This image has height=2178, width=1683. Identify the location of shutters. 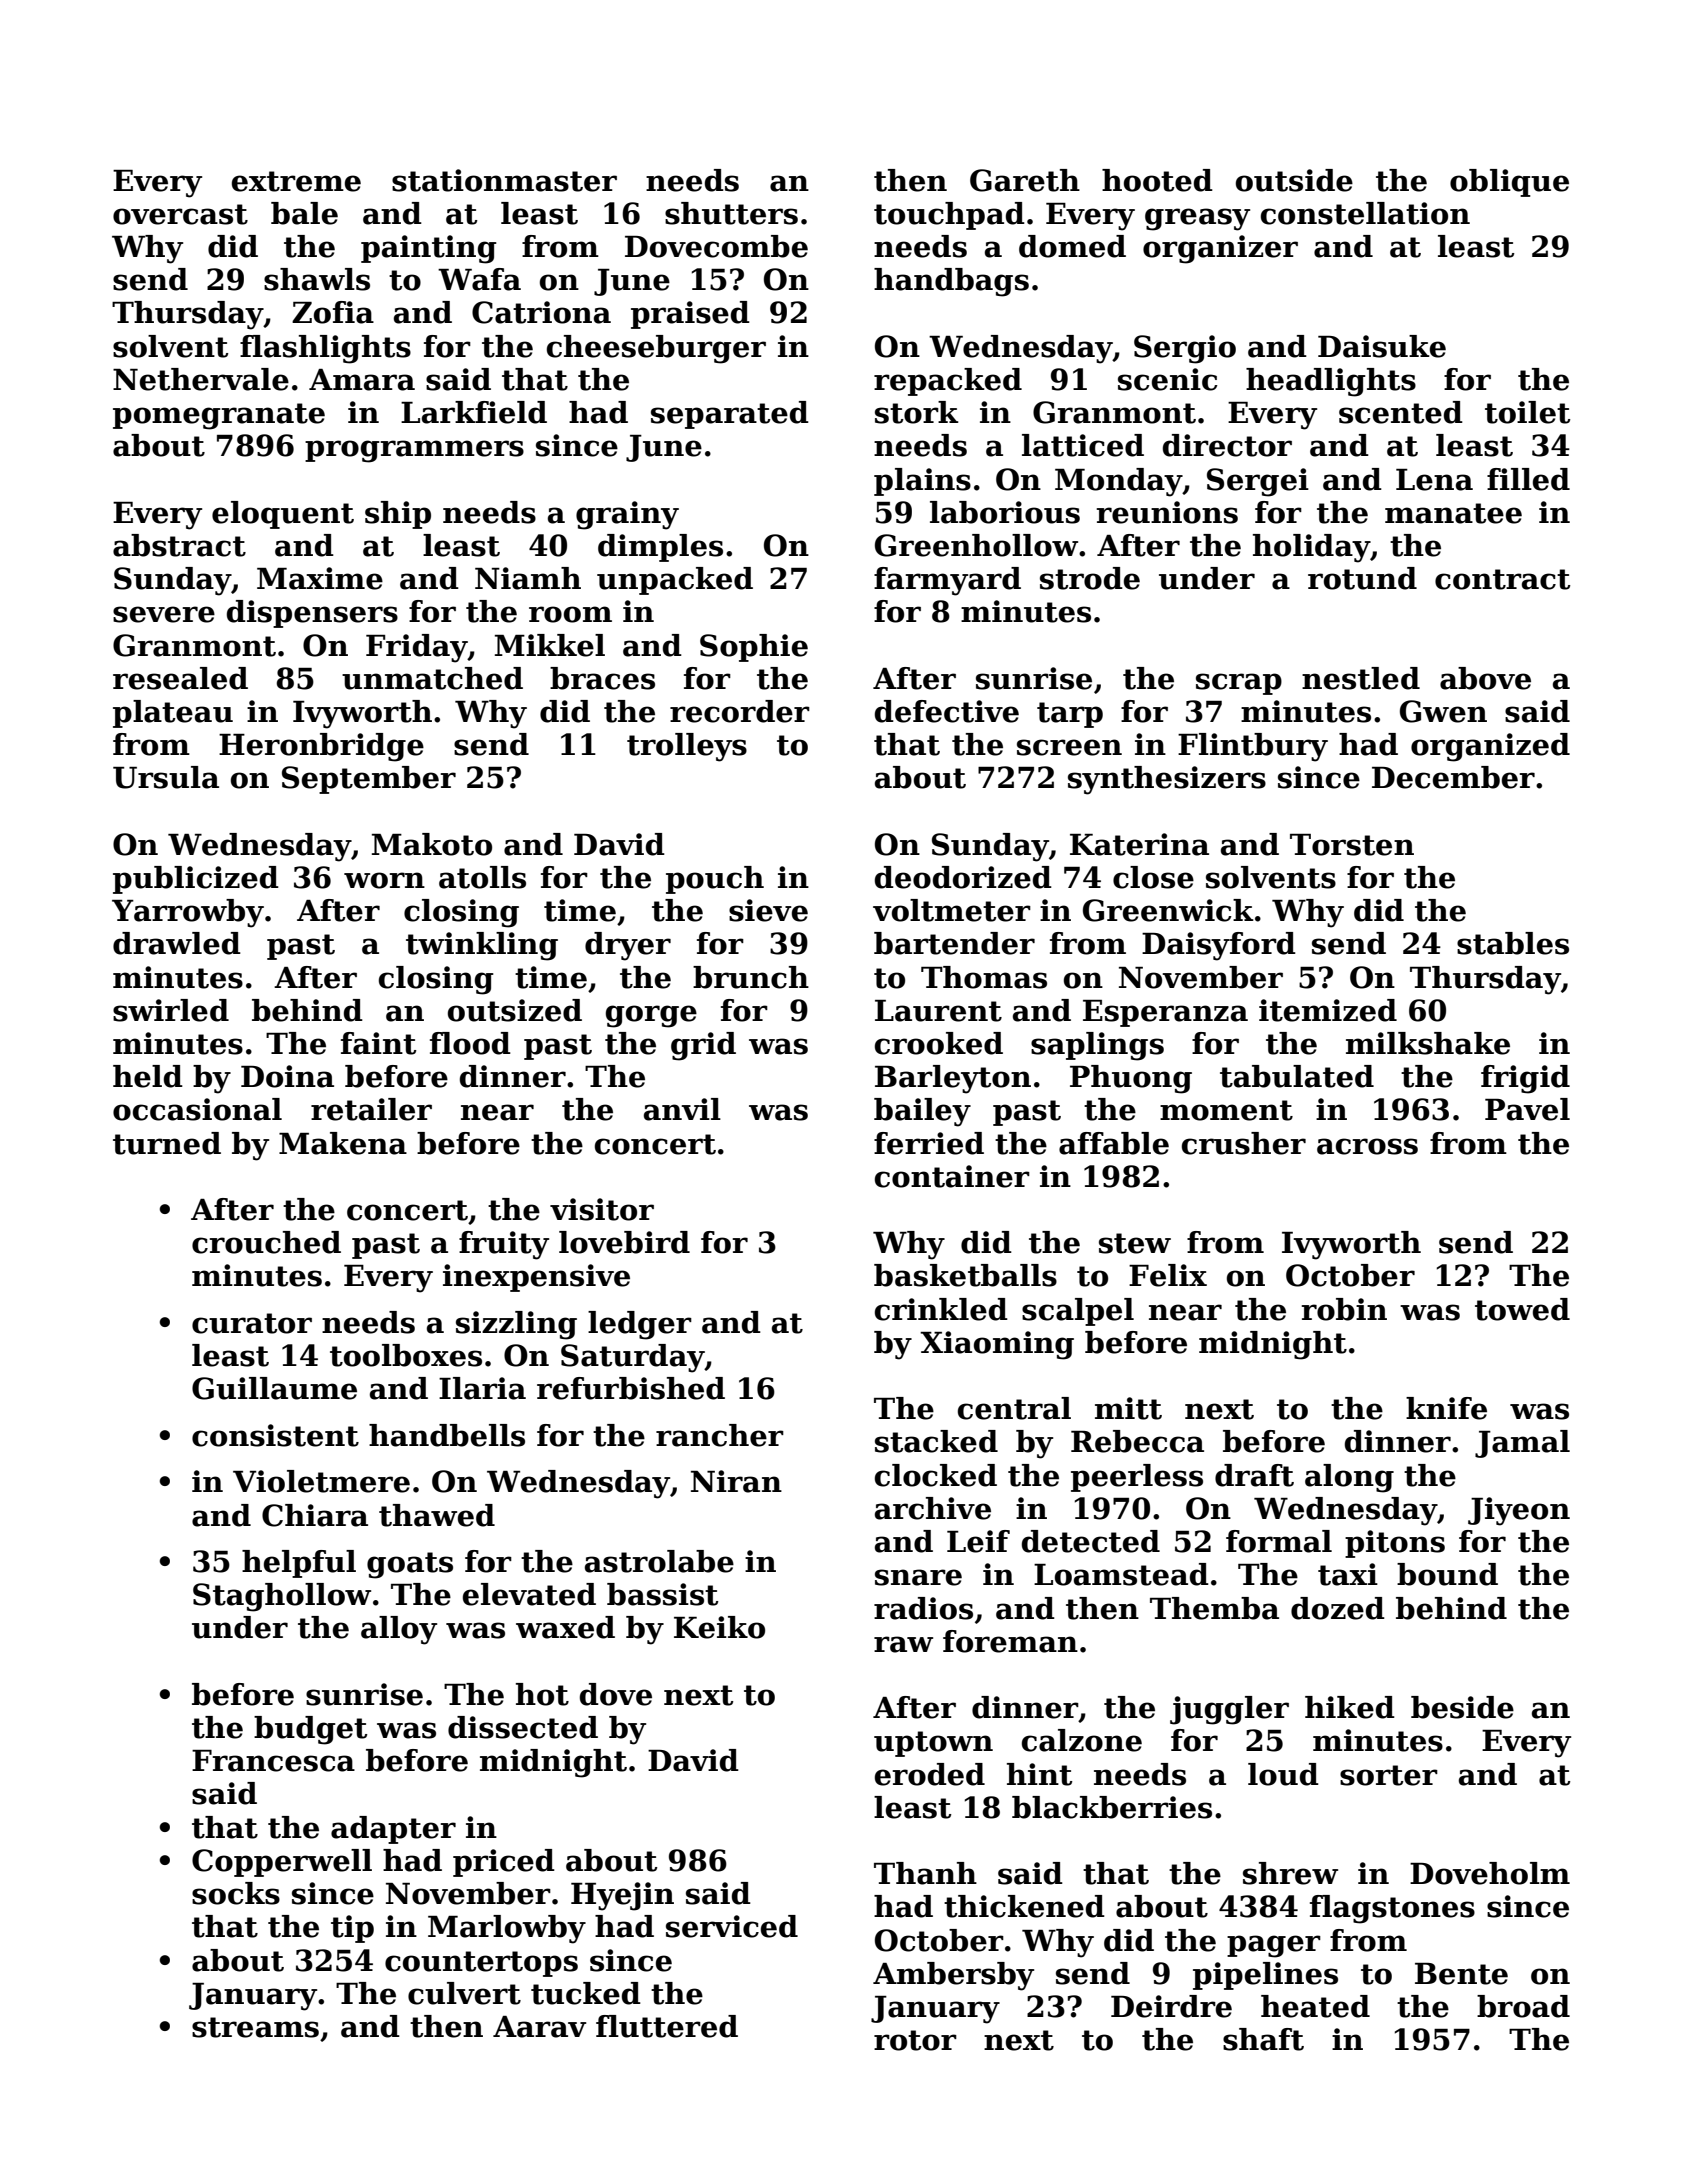
(731, 213).
